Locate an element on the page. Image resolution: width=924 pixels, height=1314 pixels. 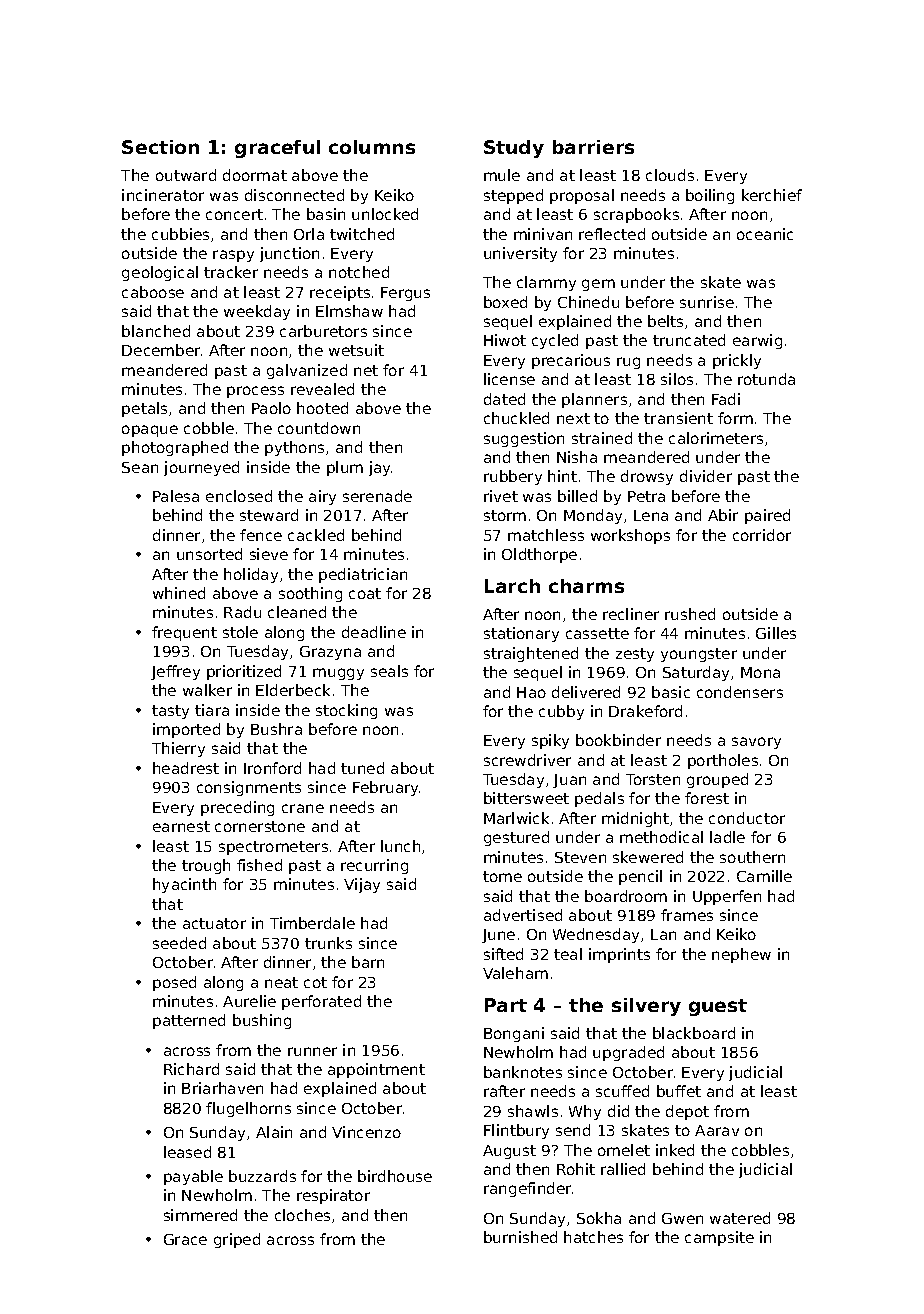
guest is located at coordinates (718, 1007).
